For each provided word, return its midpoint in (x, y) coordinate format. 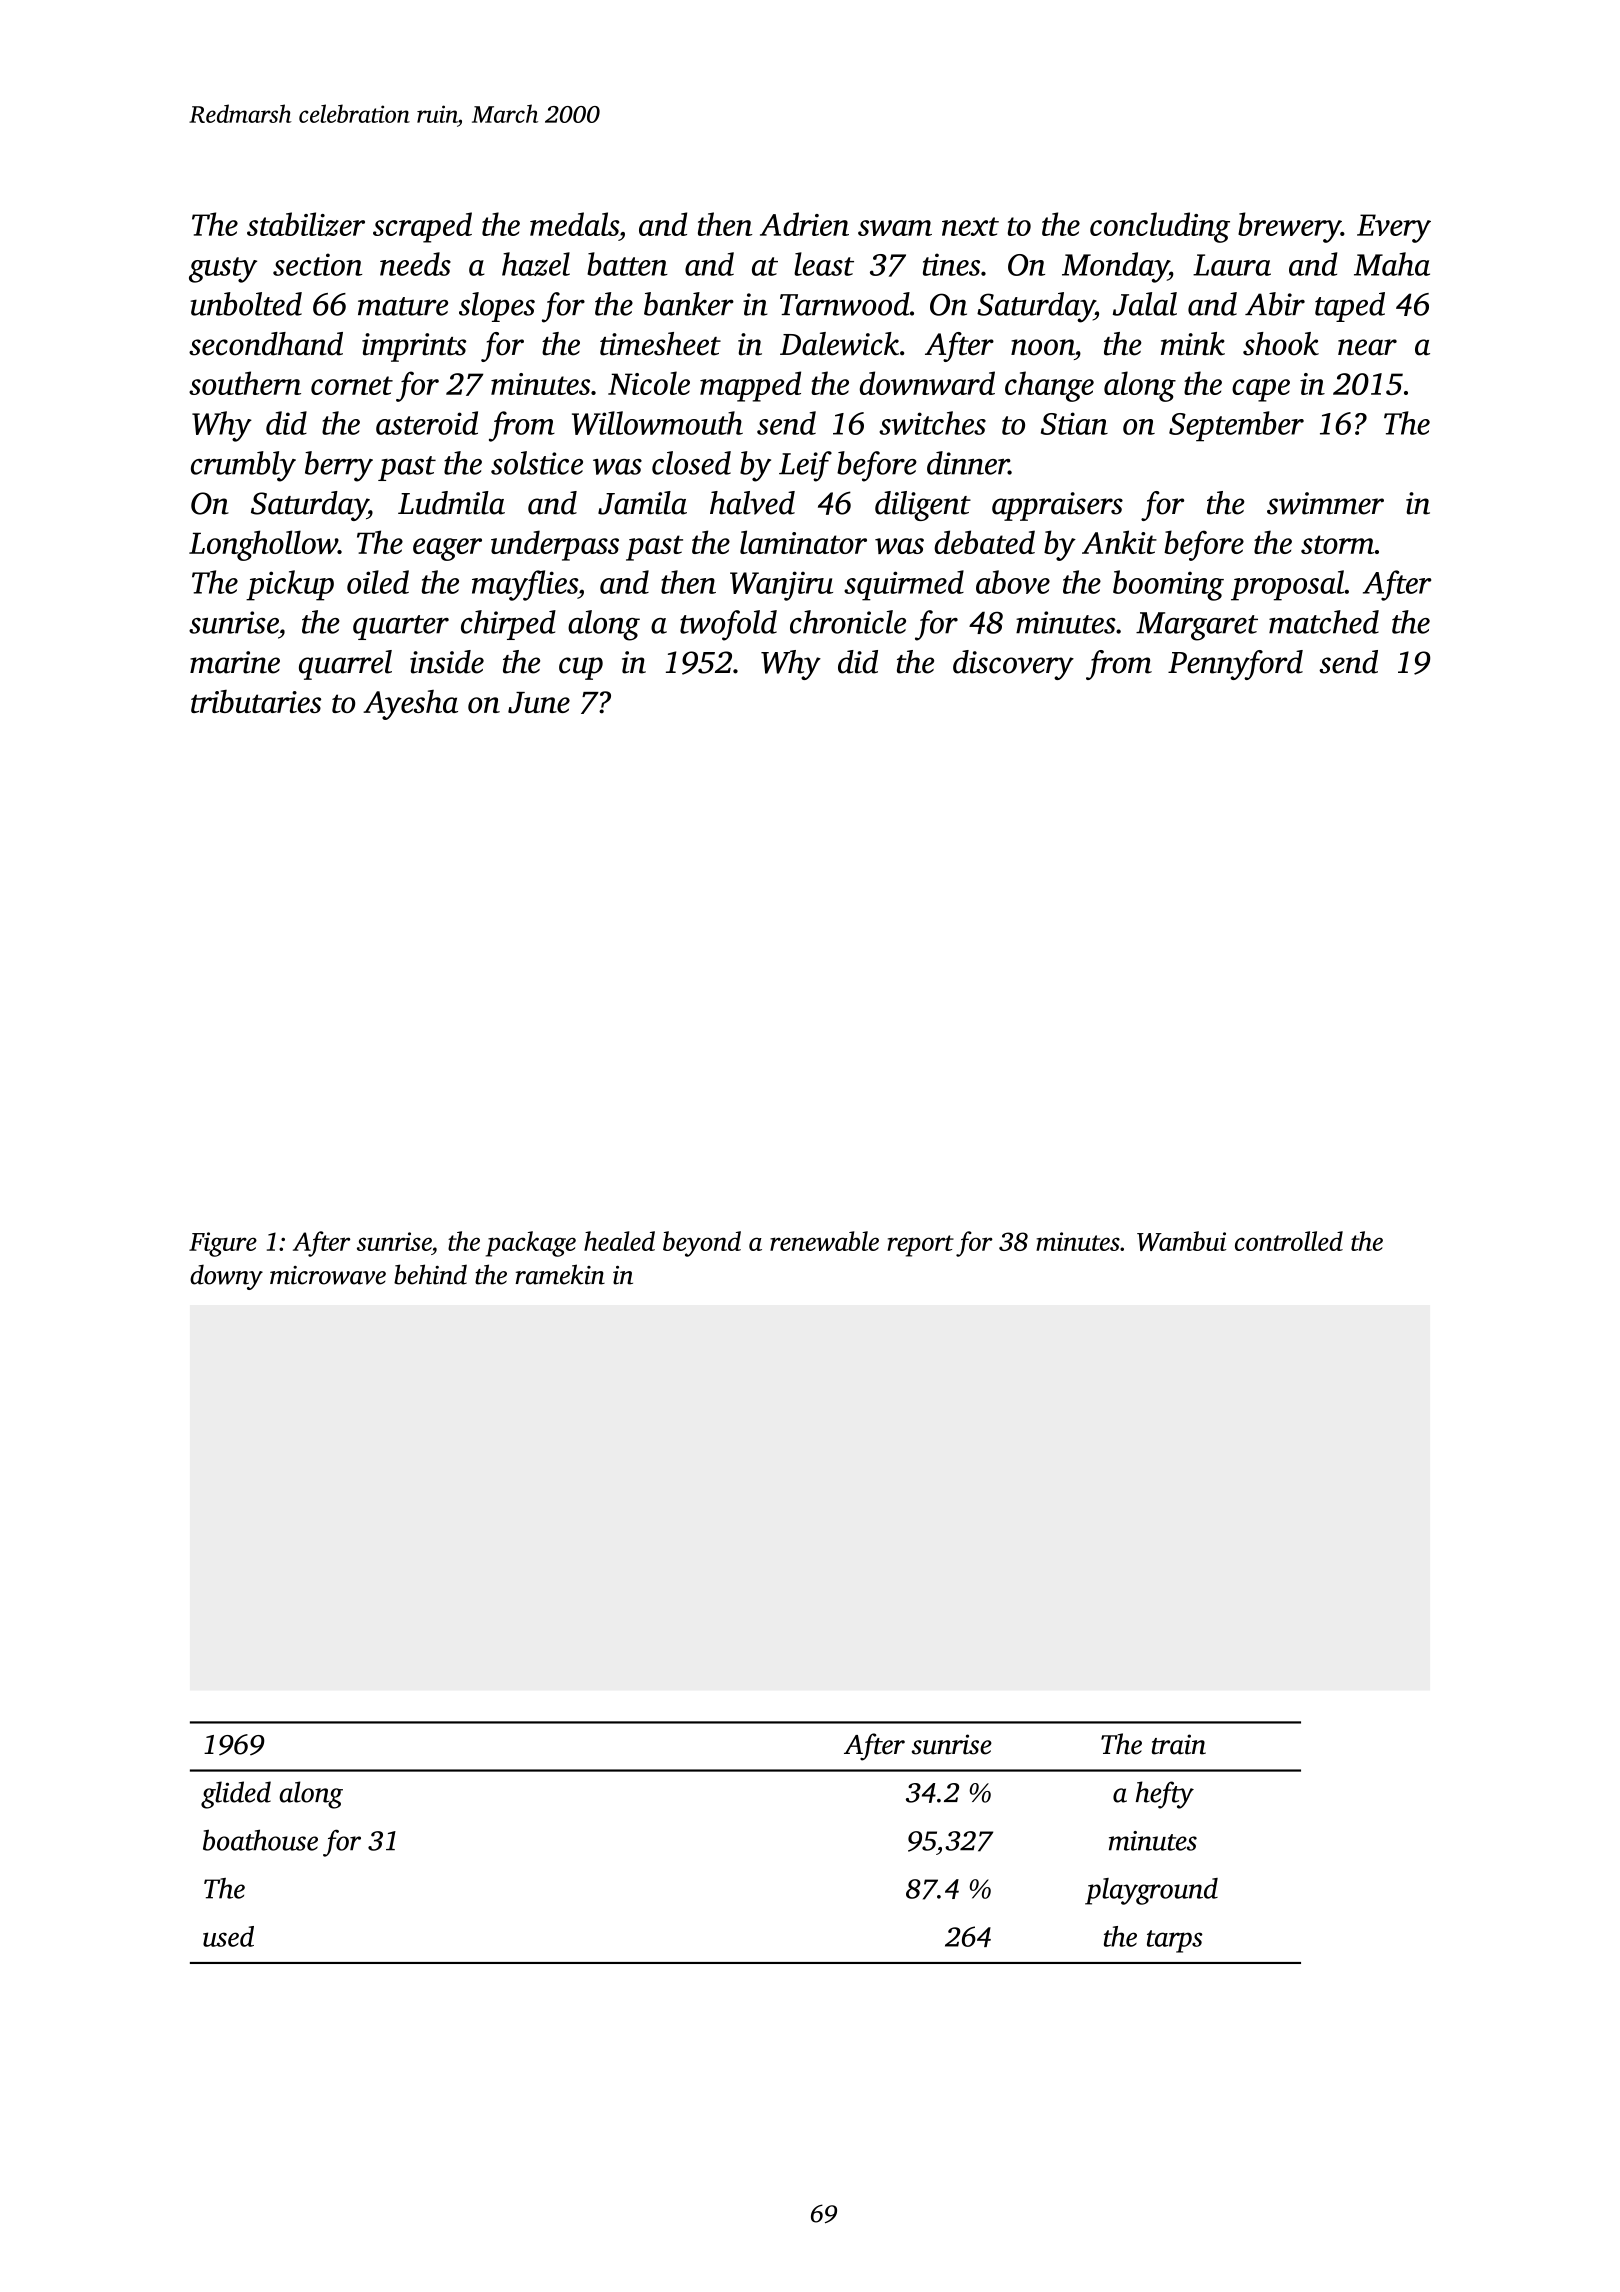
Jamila (642, 503)
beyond (702, 1244)
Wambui (1181, 1241)
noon (1043, 347)
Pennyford (1235, 665)
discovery (1013, 665)
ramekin (560, 1274)
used (228, 1936)
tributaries (256, 701)
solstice (537, 463)
